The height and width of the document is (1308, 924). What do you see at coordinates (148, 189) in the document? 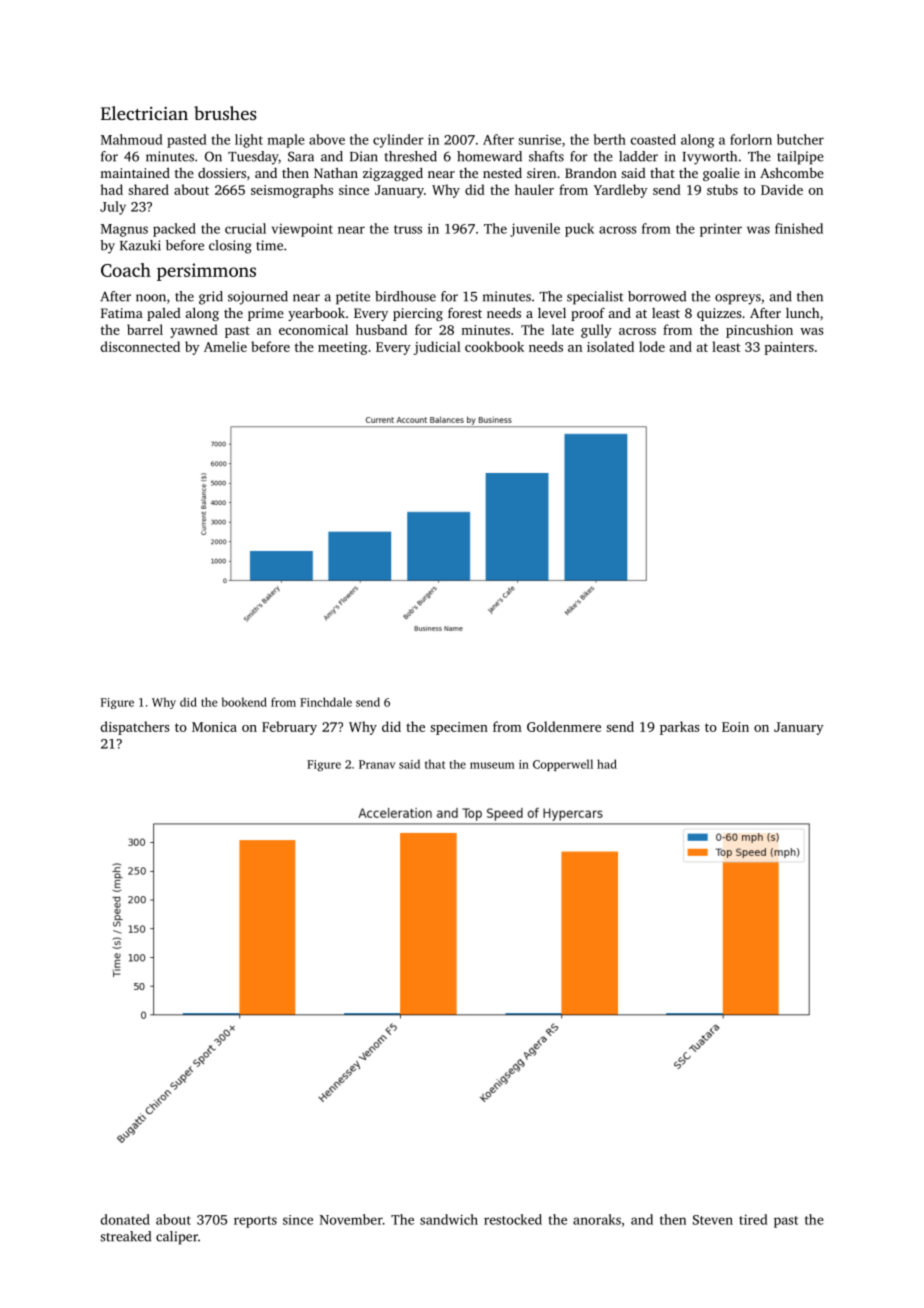
I see `shared` at bounding box center [148, 189].
